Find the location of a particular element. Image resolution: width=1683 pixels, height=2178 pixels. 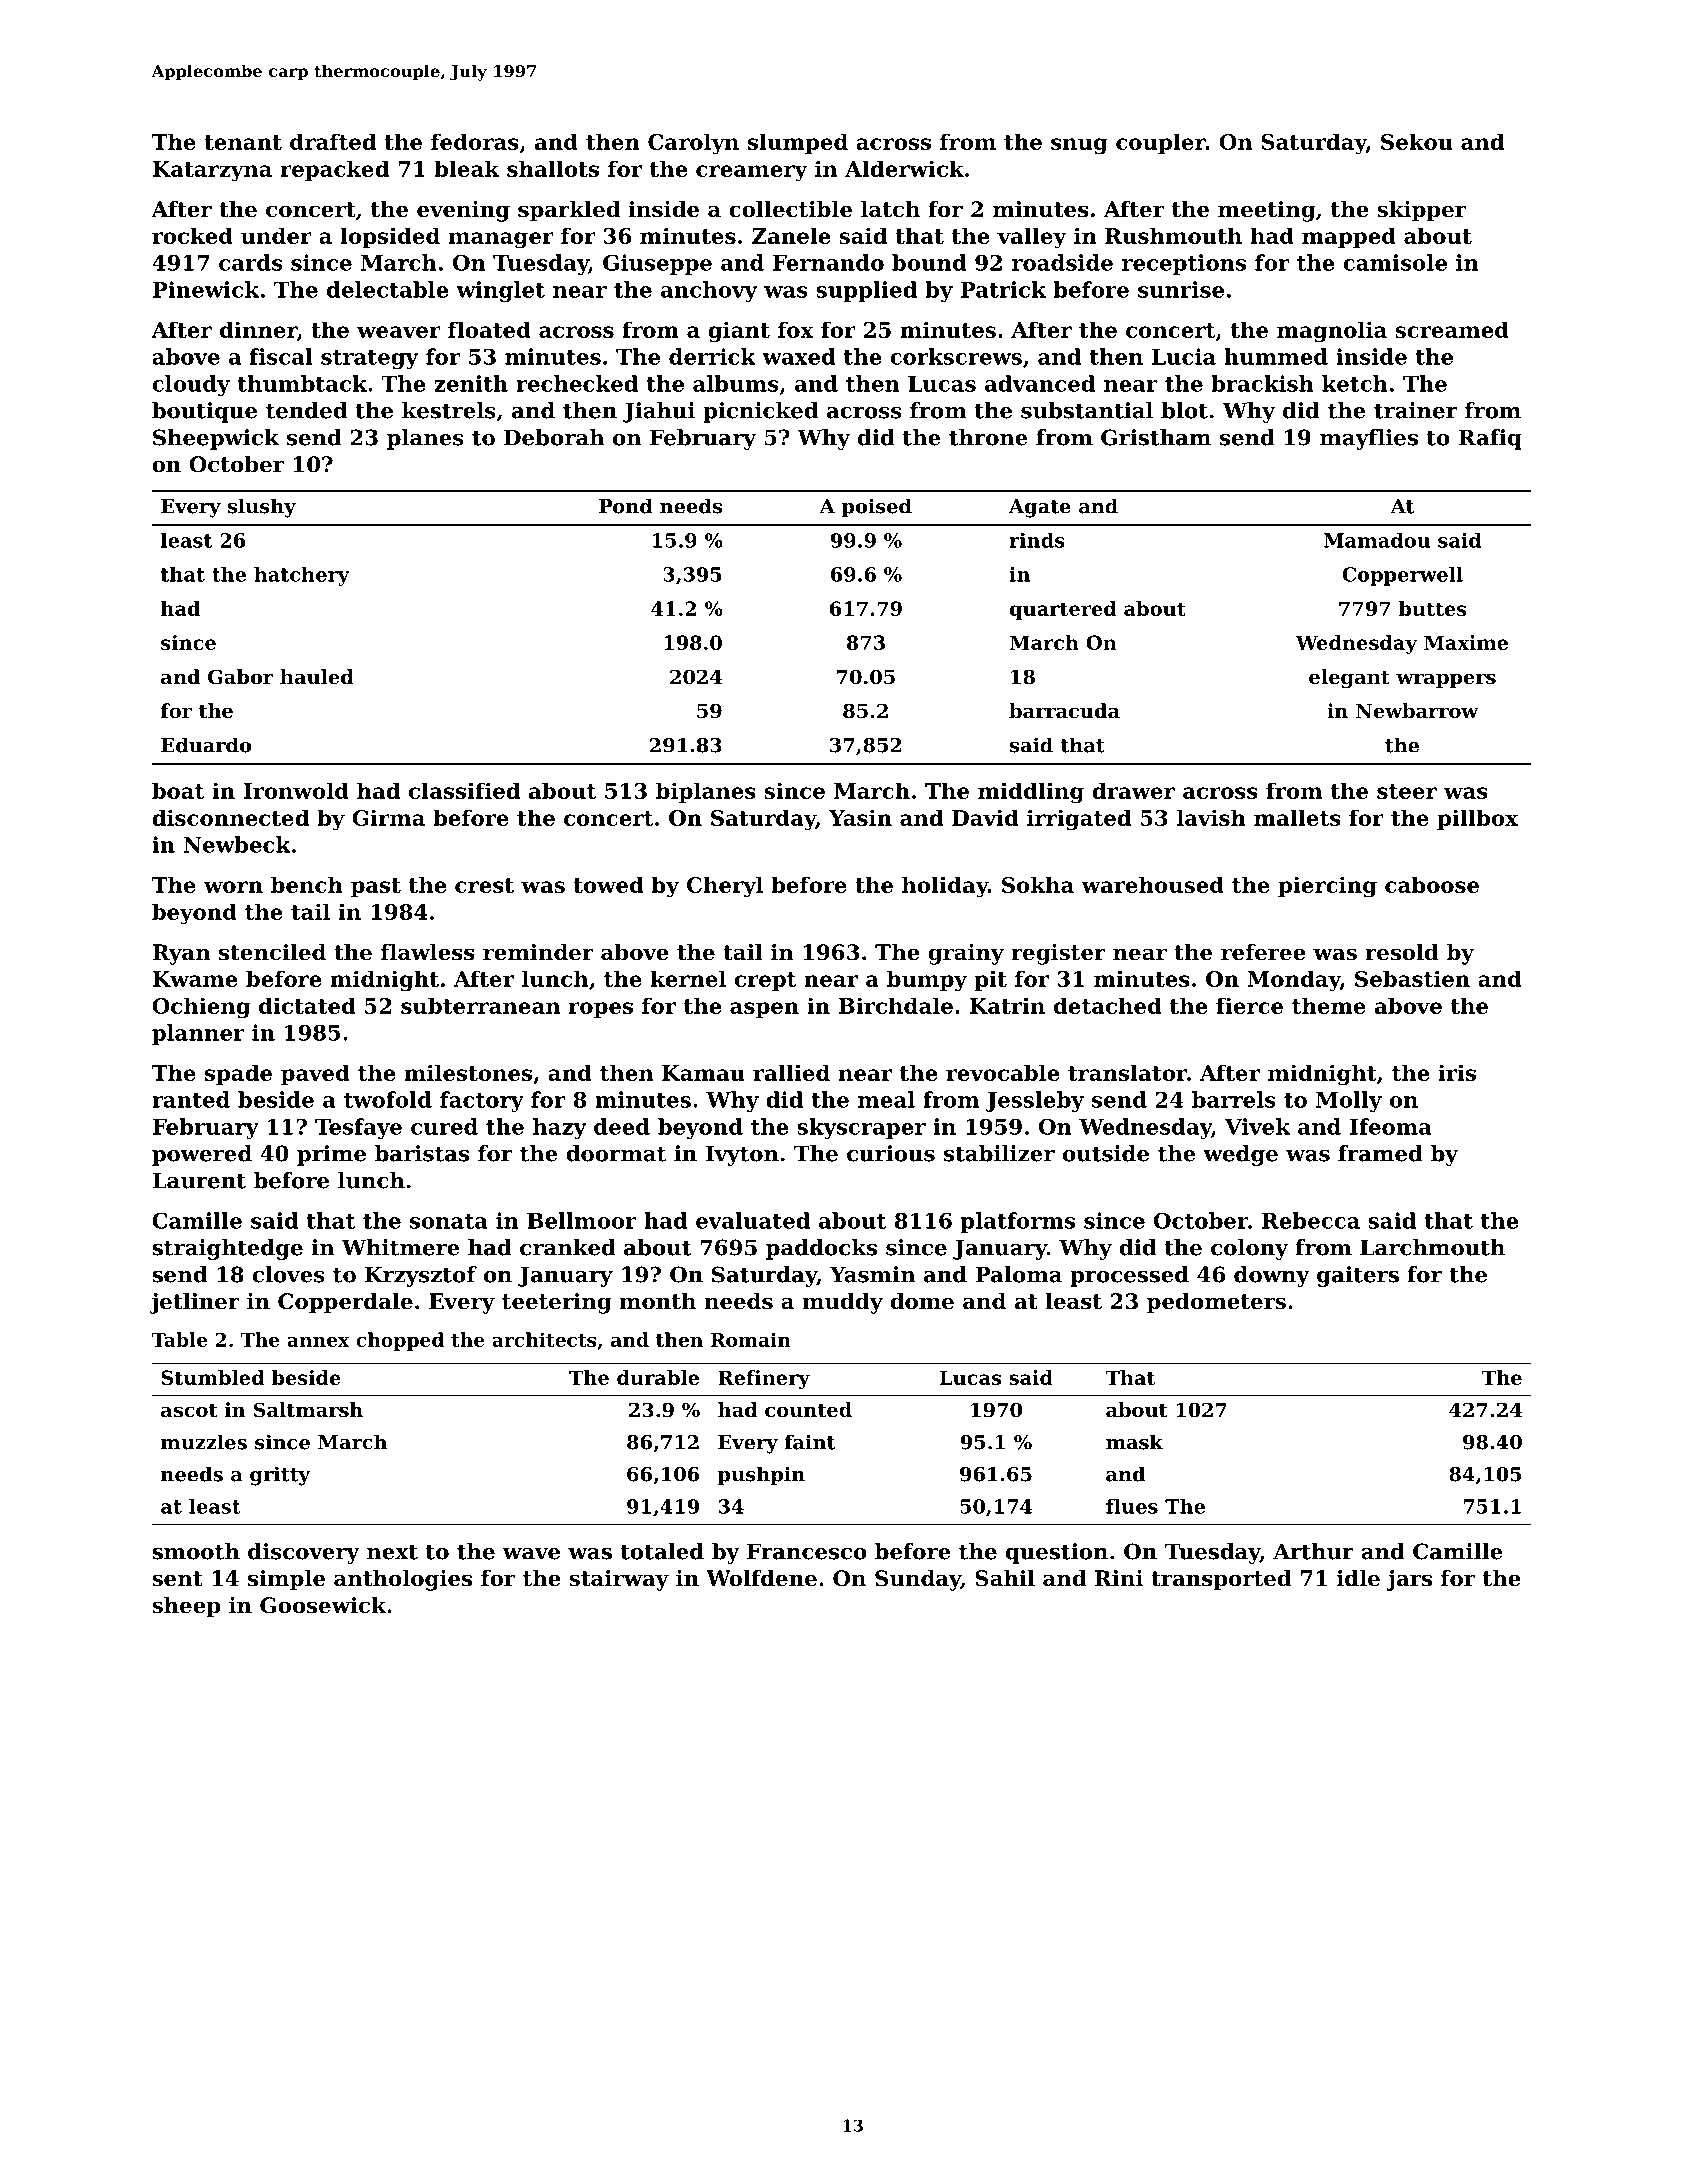

resold is located at coordinates (1402, 952).
